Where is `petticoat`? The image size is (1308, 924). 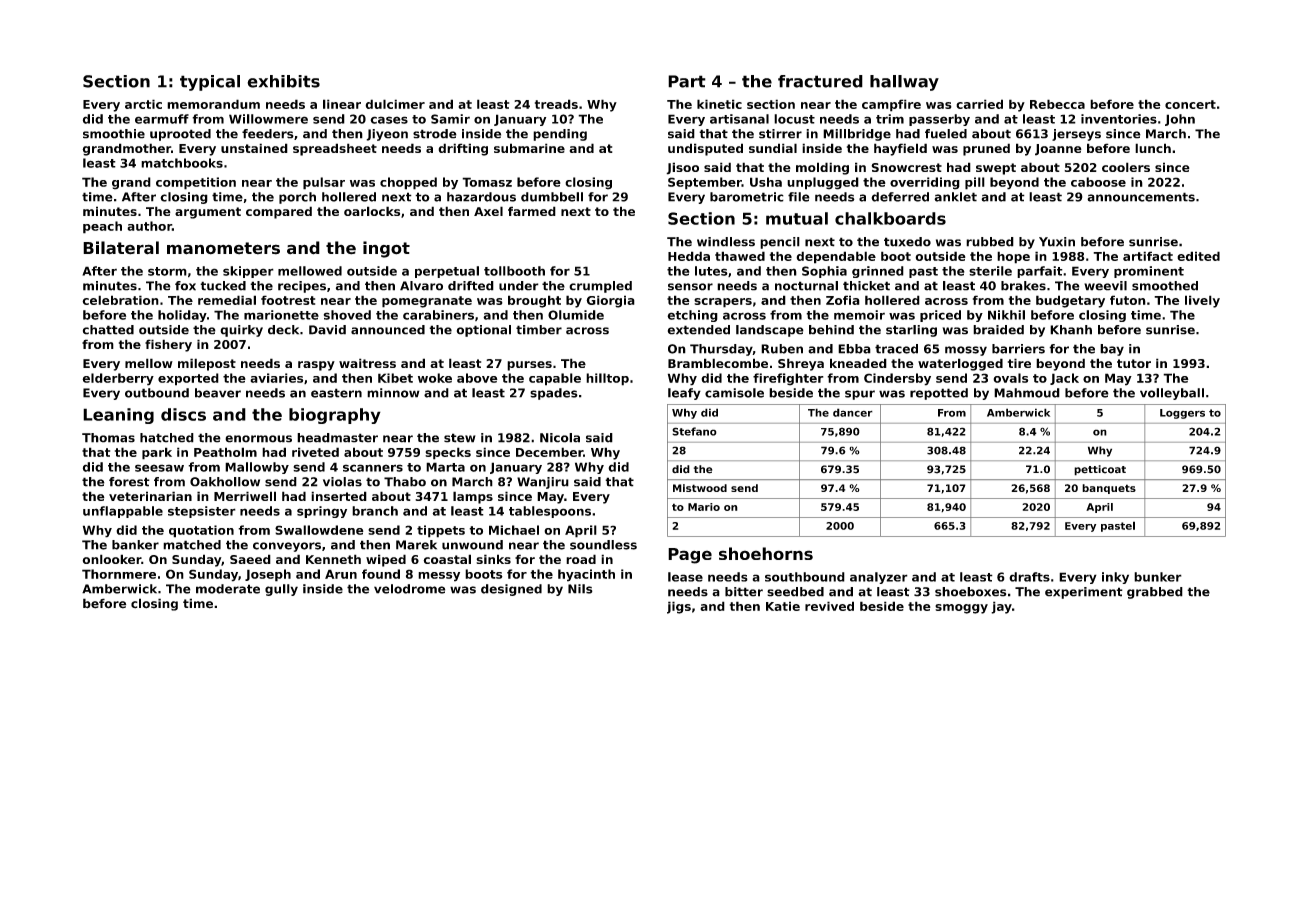
petticoat is located at coordinates (1100, 470).
